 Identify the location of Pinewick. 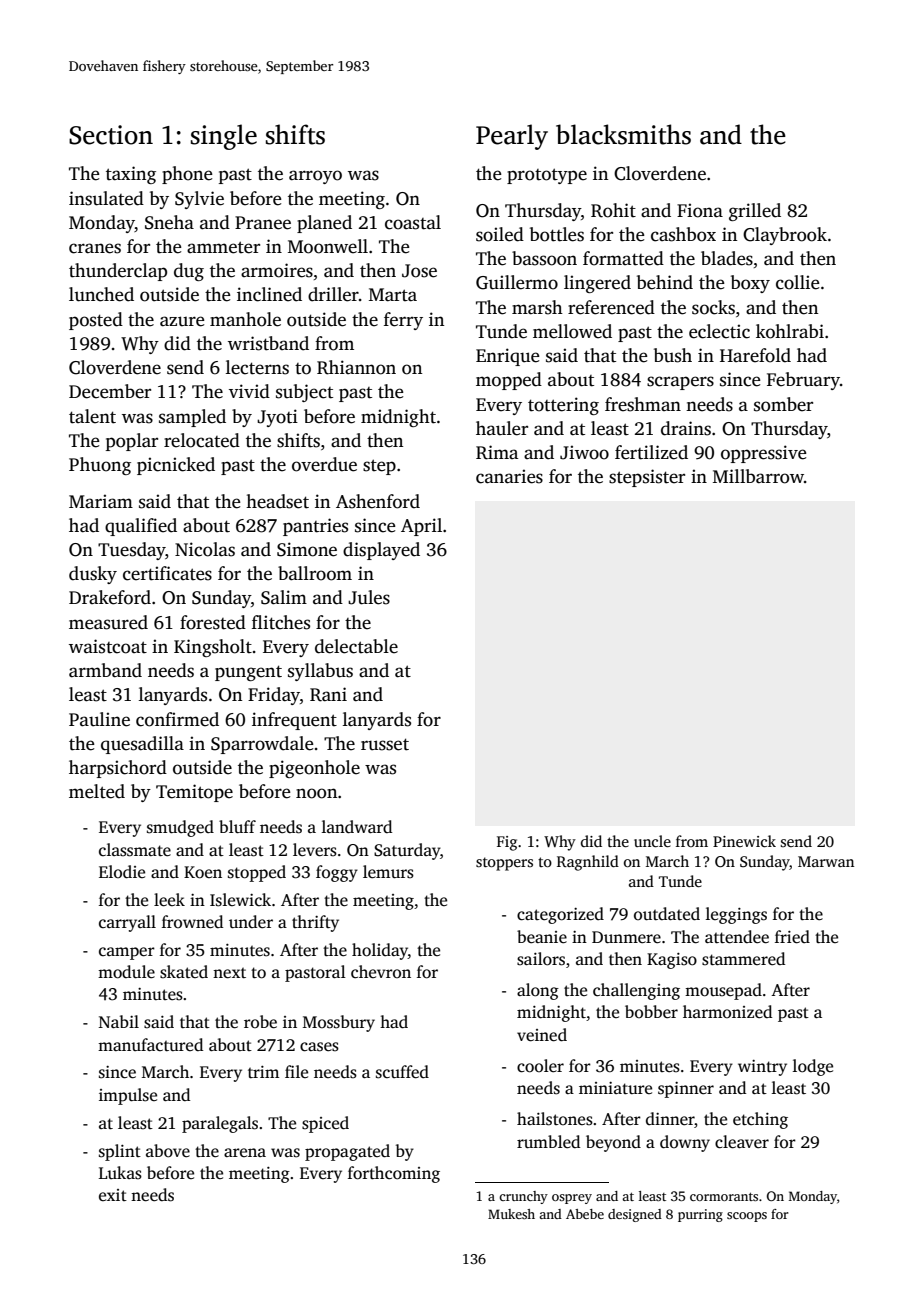
(744, 841).
